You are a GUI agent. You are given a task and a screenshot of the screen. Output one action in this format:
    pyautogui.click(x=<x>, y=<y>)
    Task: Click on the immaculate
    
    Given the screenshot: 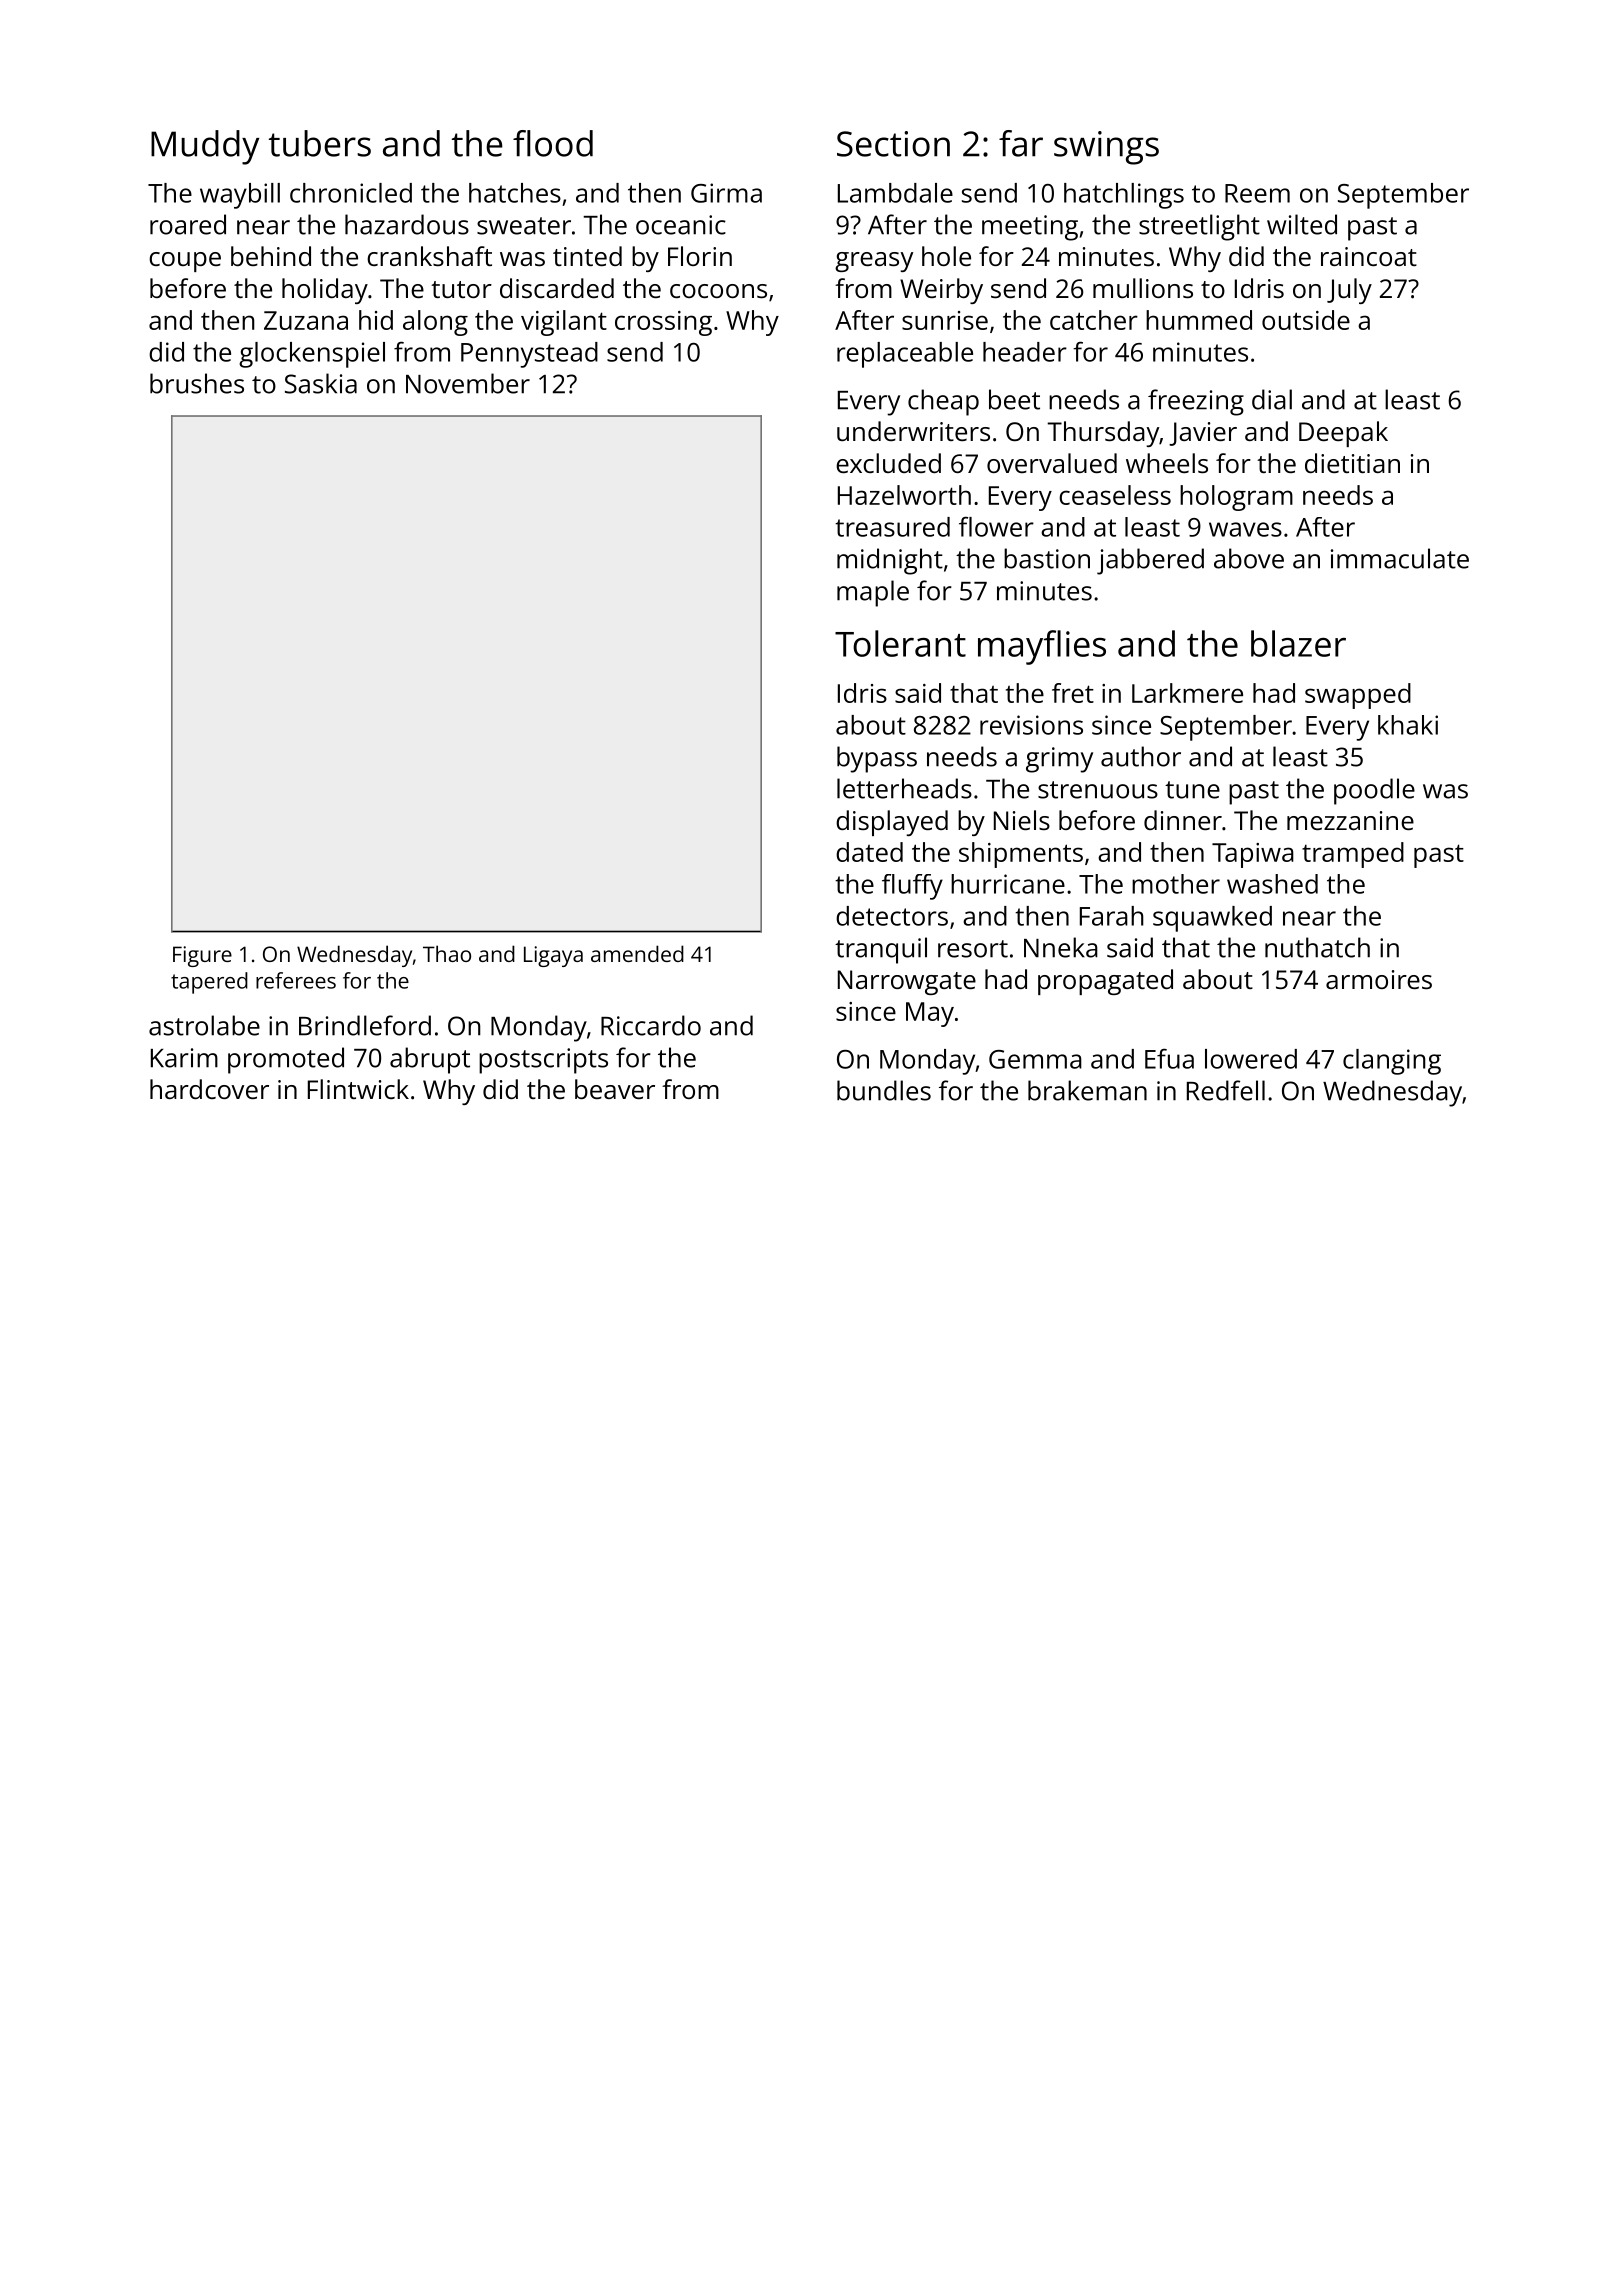 What is the action you would take?
    pyautogui.click(x=1400, y=558)
